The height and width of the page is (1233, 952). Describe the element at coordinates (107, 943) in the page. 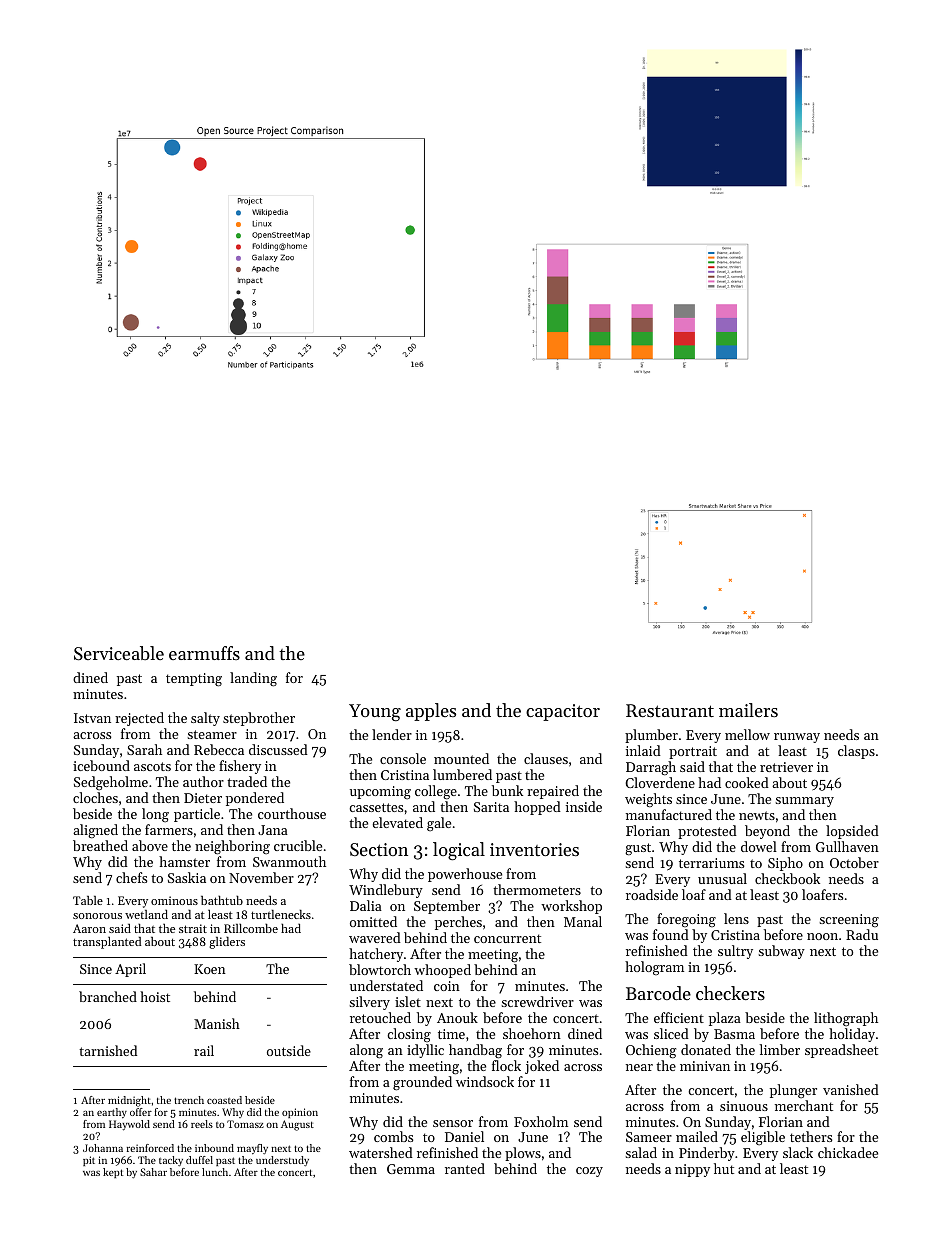

I see `transplanted` at that location.
